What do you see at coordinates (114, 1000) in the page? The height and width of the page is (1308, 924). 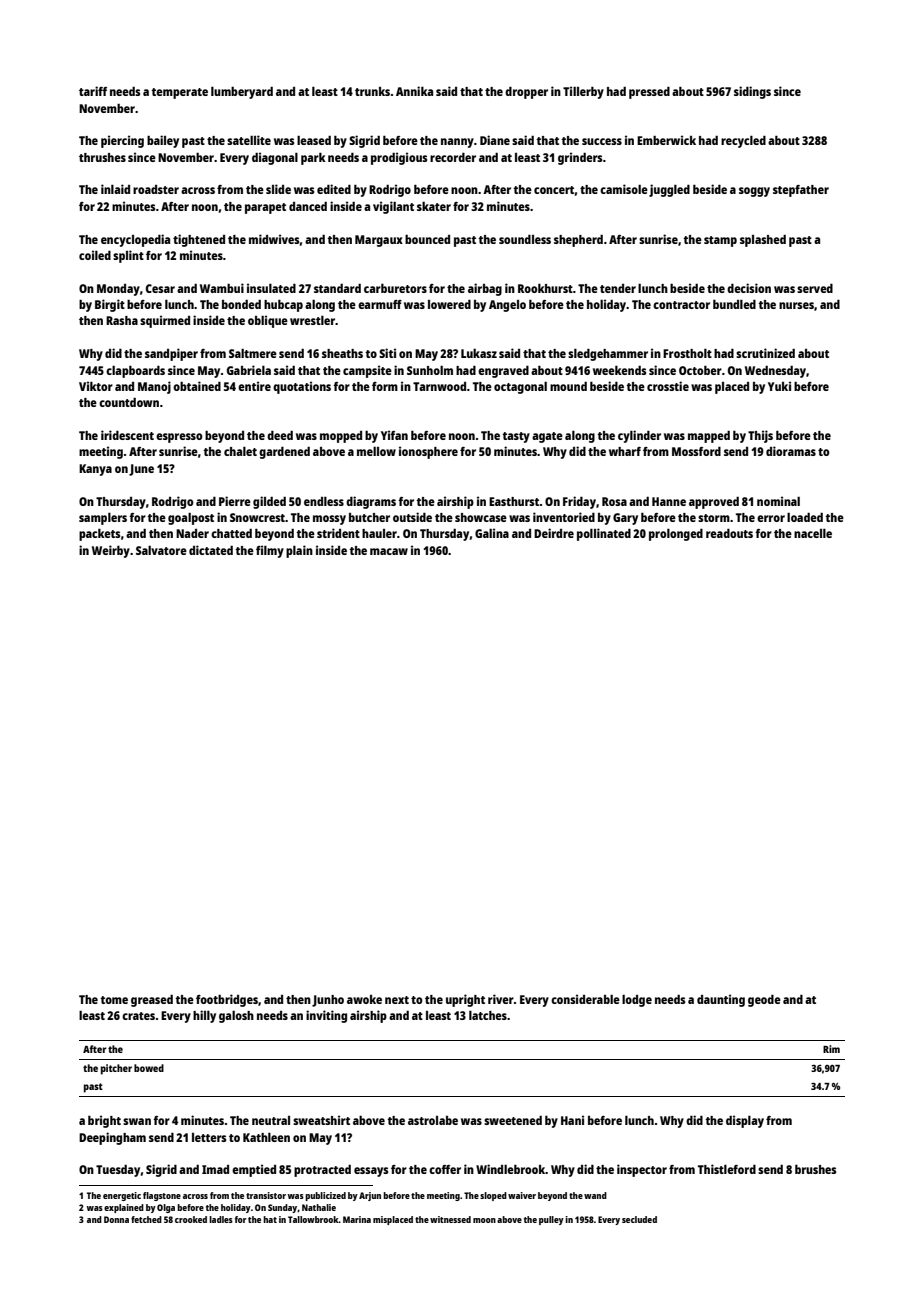 I see `tome` at bounding box center [114, 1000].
